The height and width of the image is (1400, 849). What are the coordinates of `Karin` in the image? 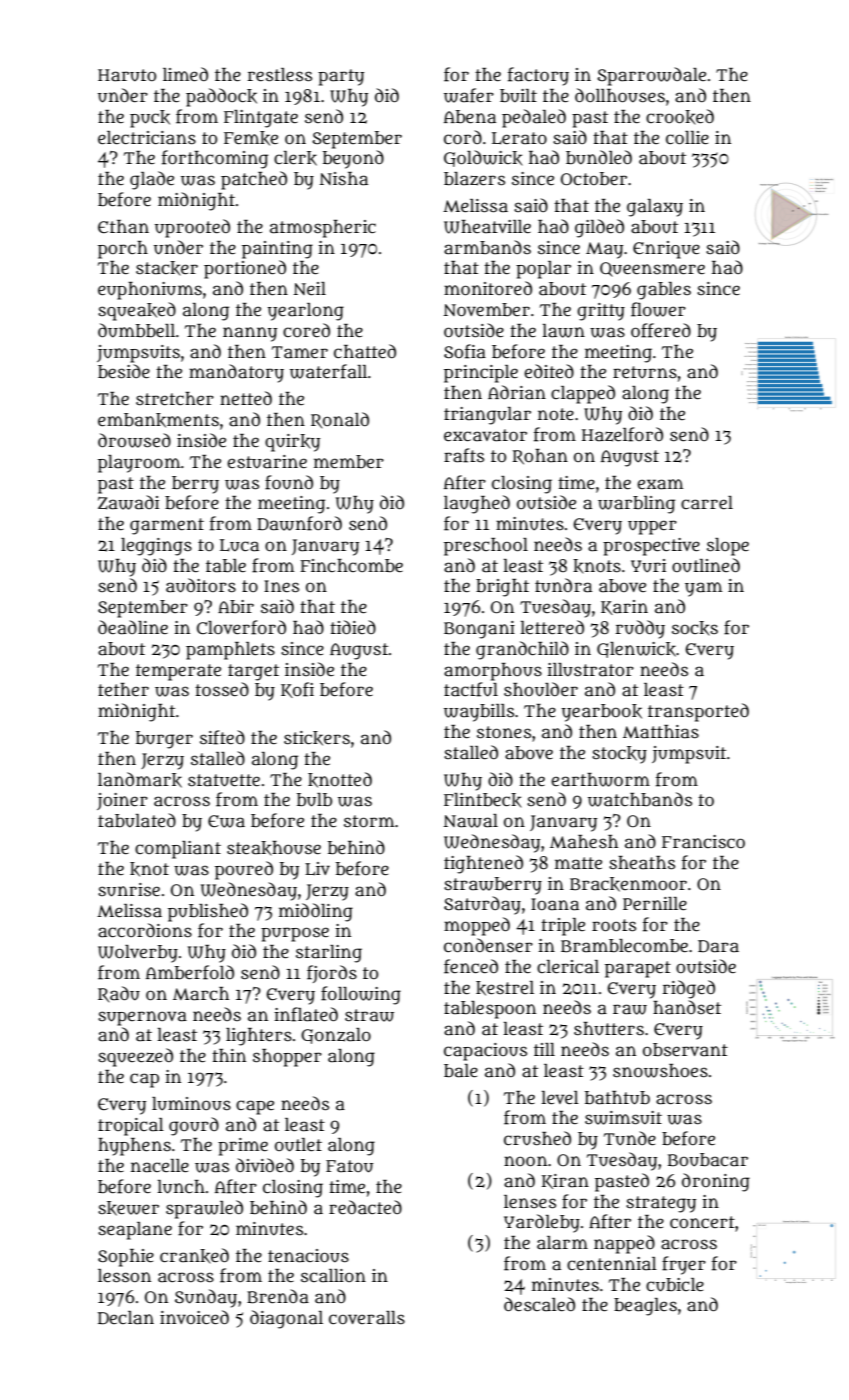 It's located at (624, 607).
